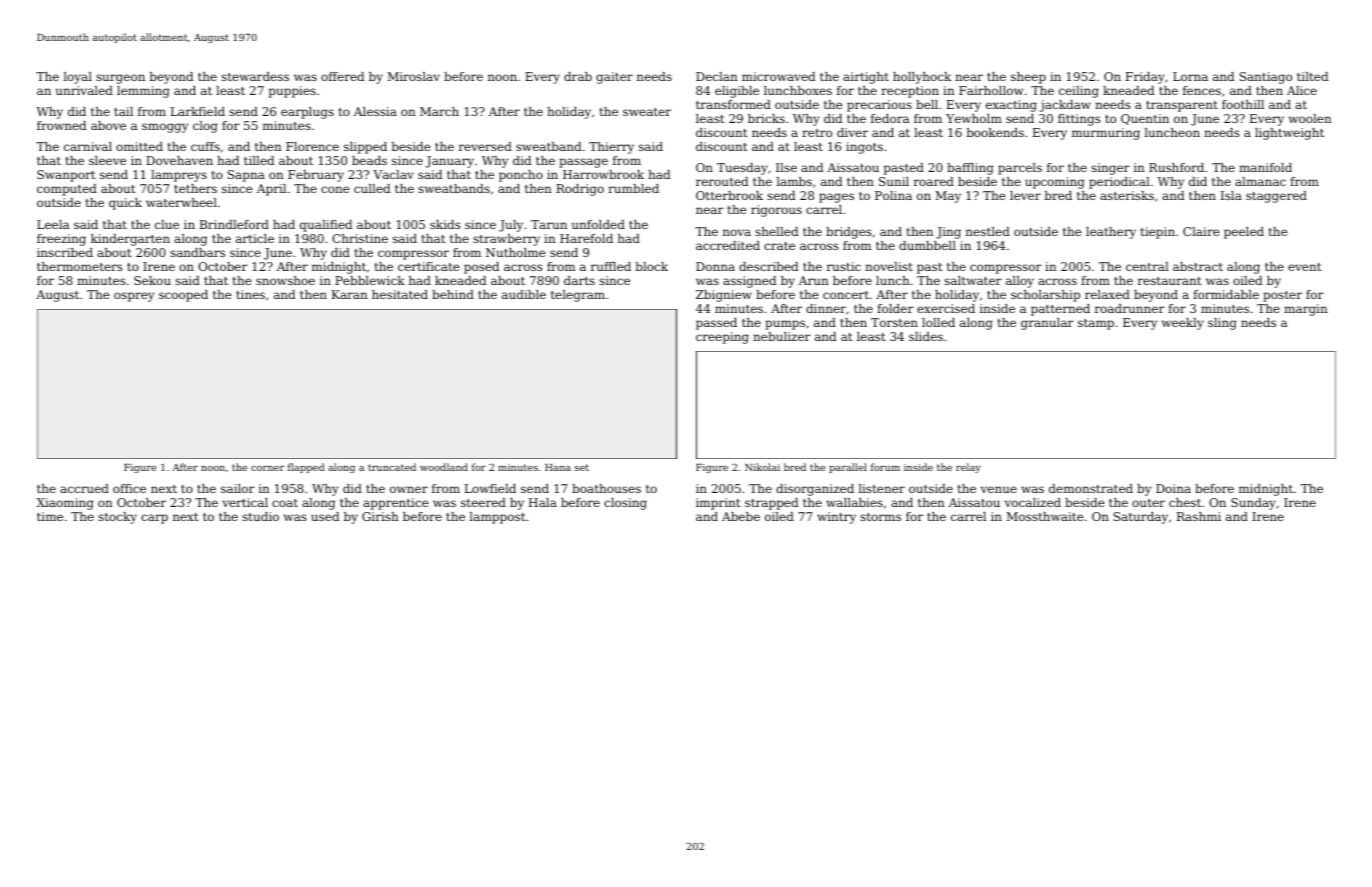  I want to click on sailor, so click(238, 488).
